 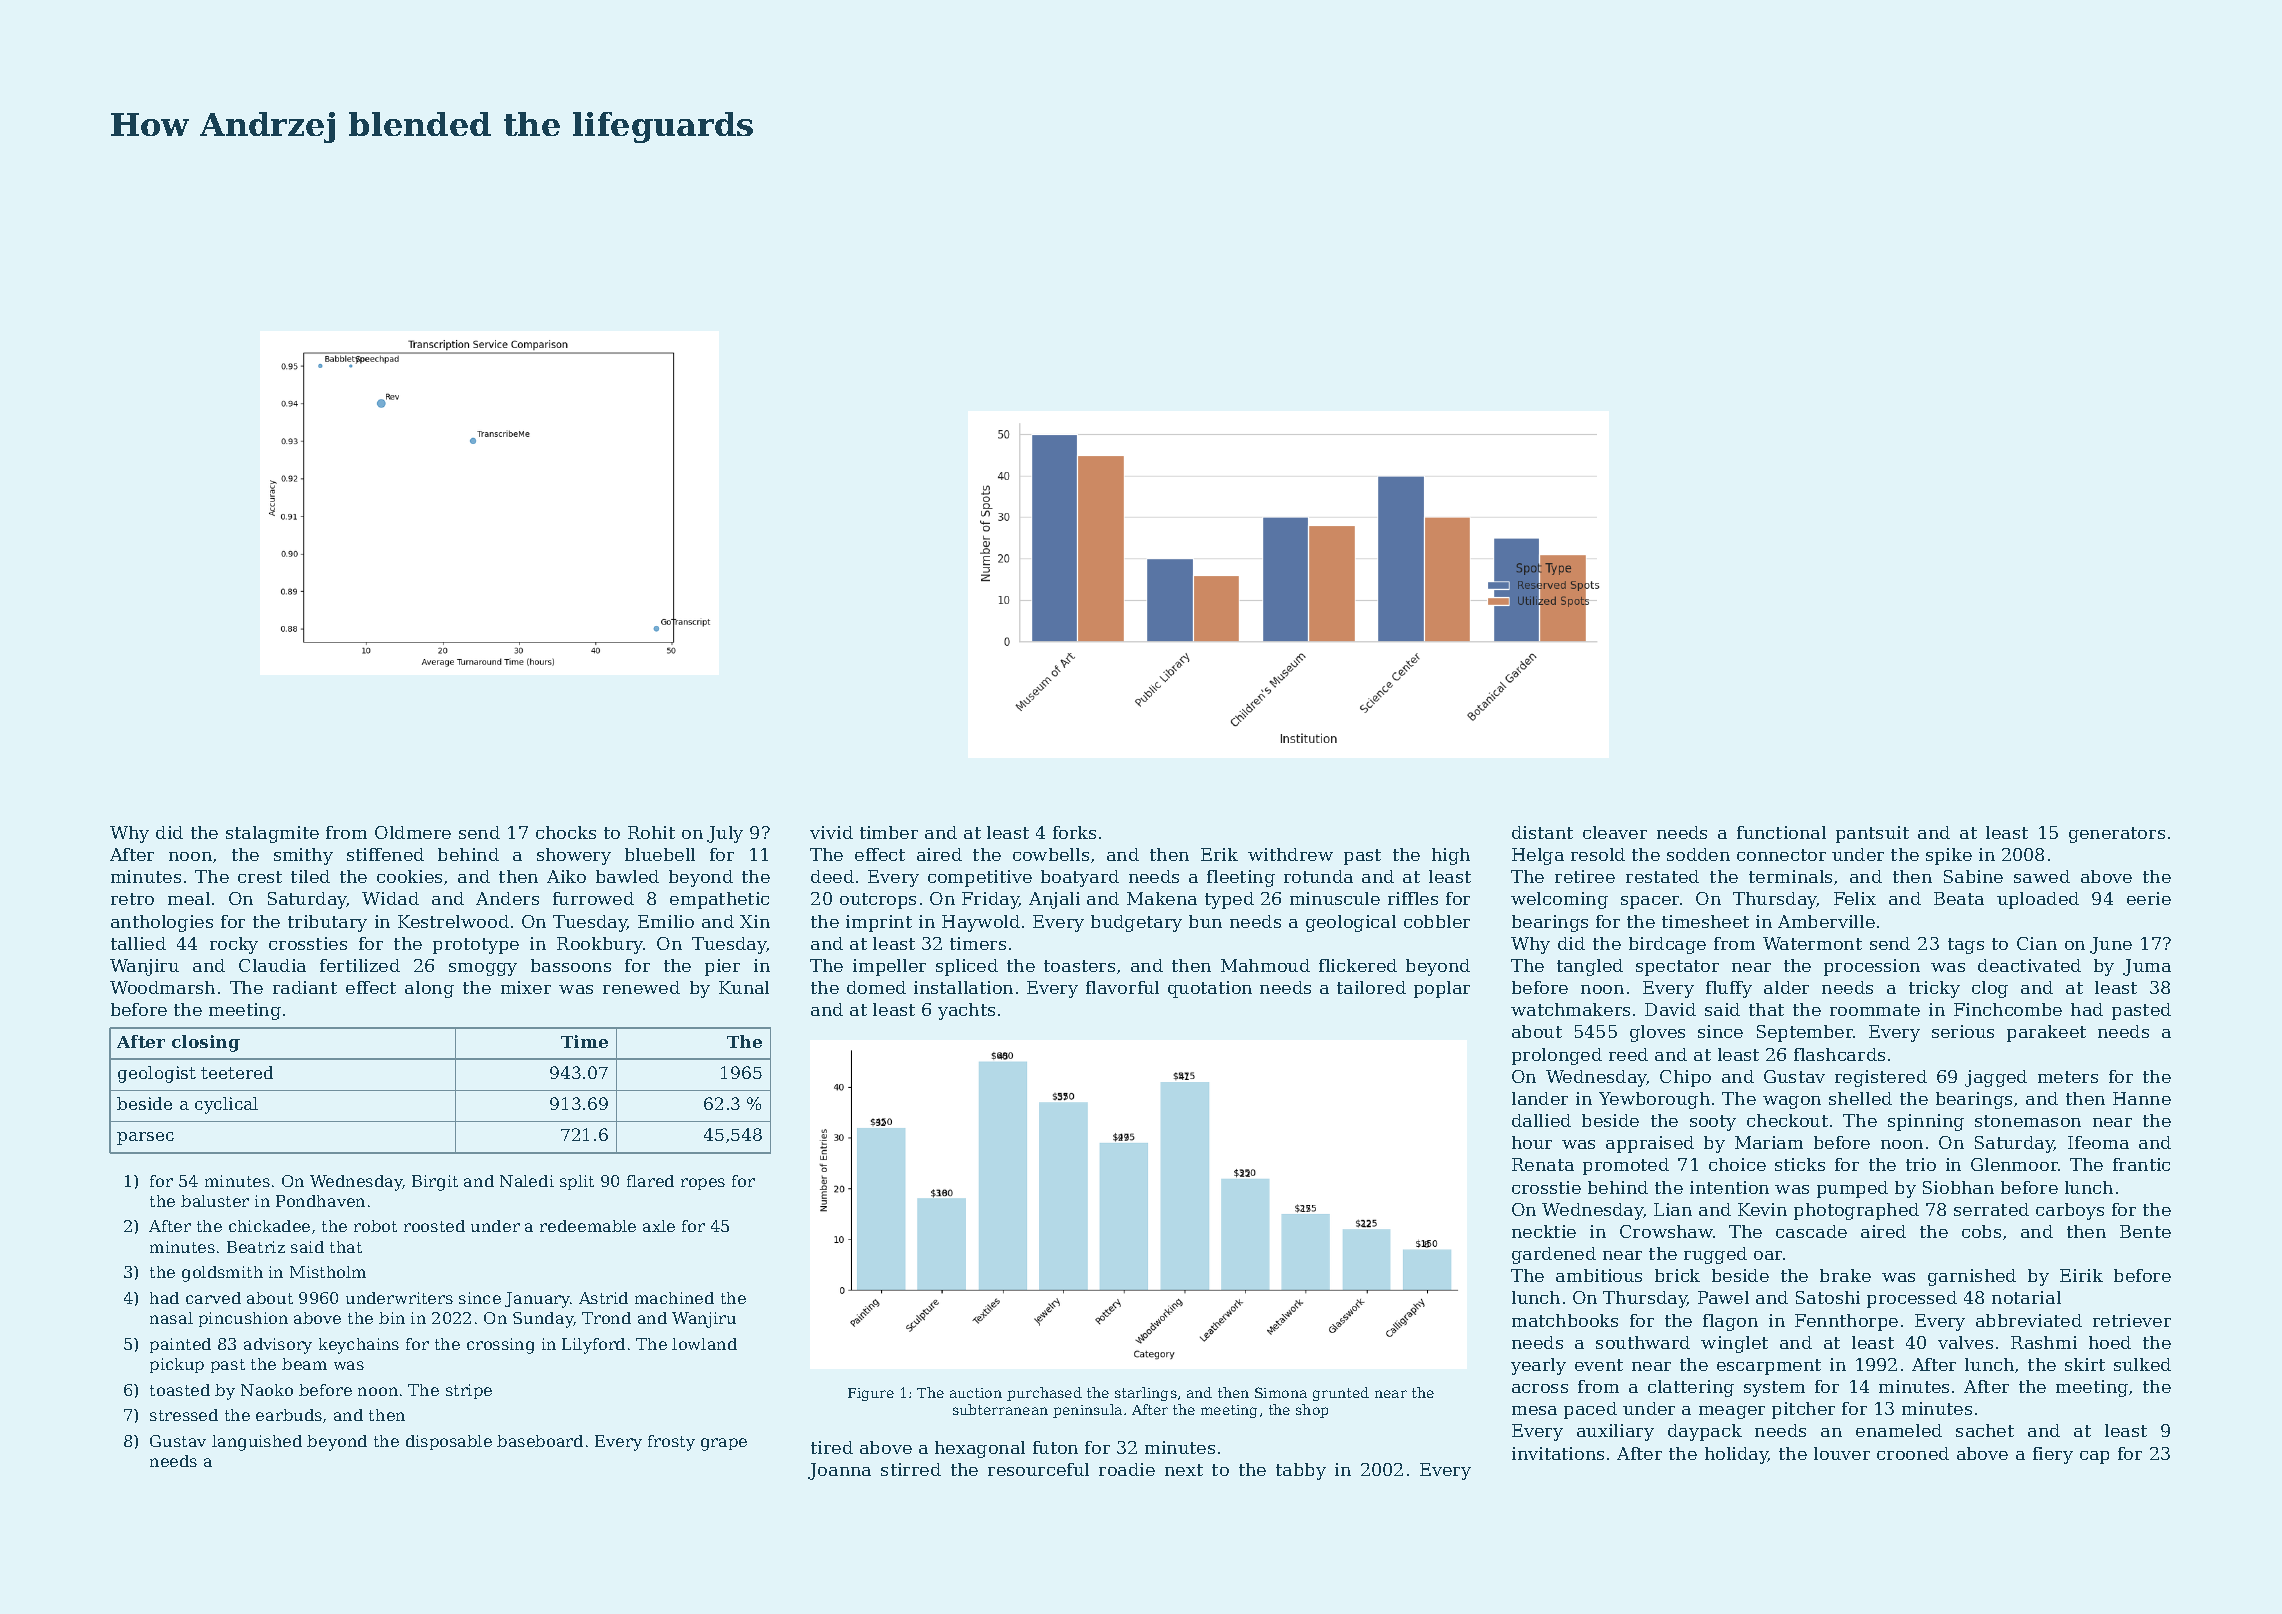 I want to click on timber, so click(x=889, y=832).
